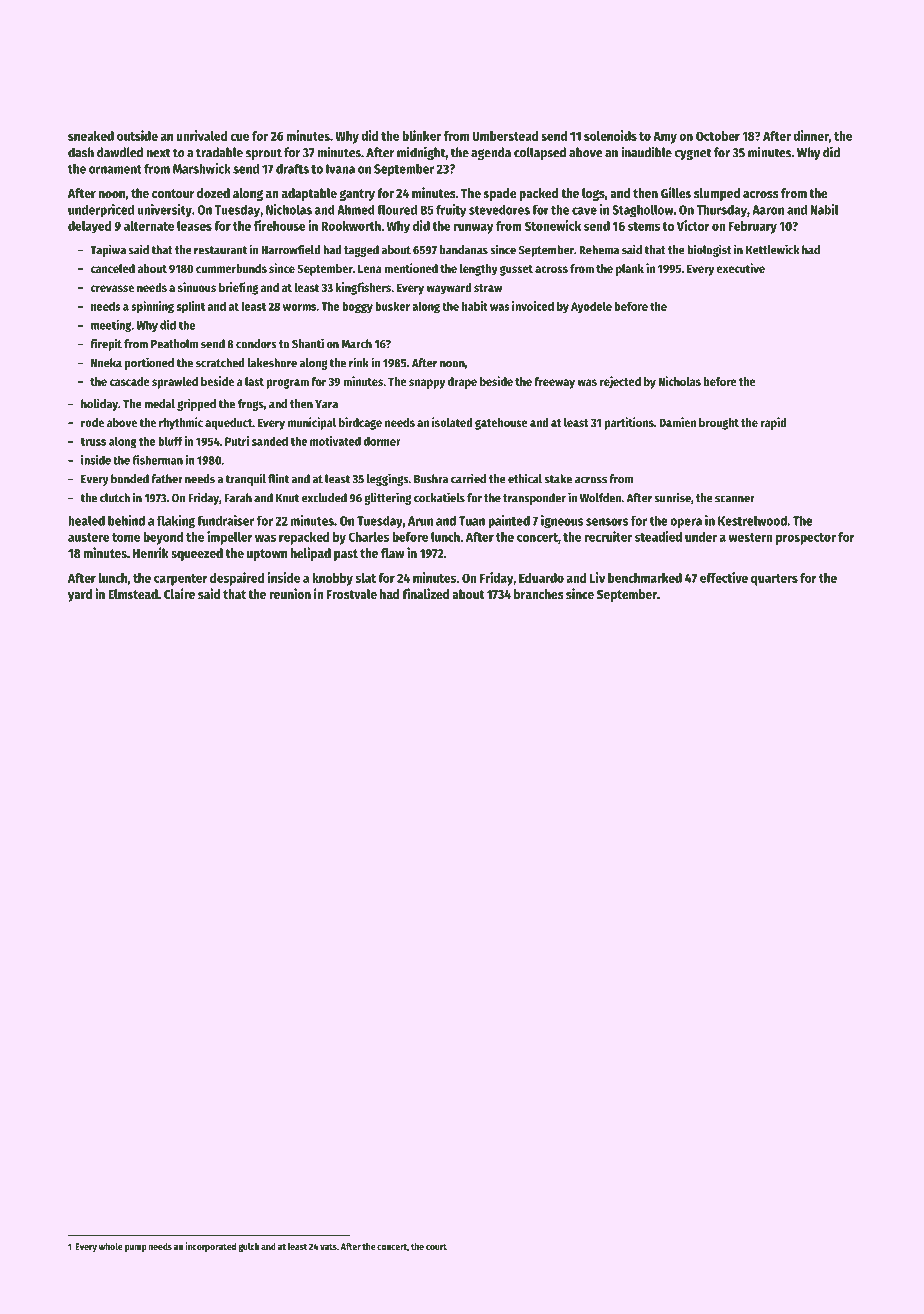 The height and width of the screenshot is (1314, 924). I want to click on flint, so click(278, 478).
